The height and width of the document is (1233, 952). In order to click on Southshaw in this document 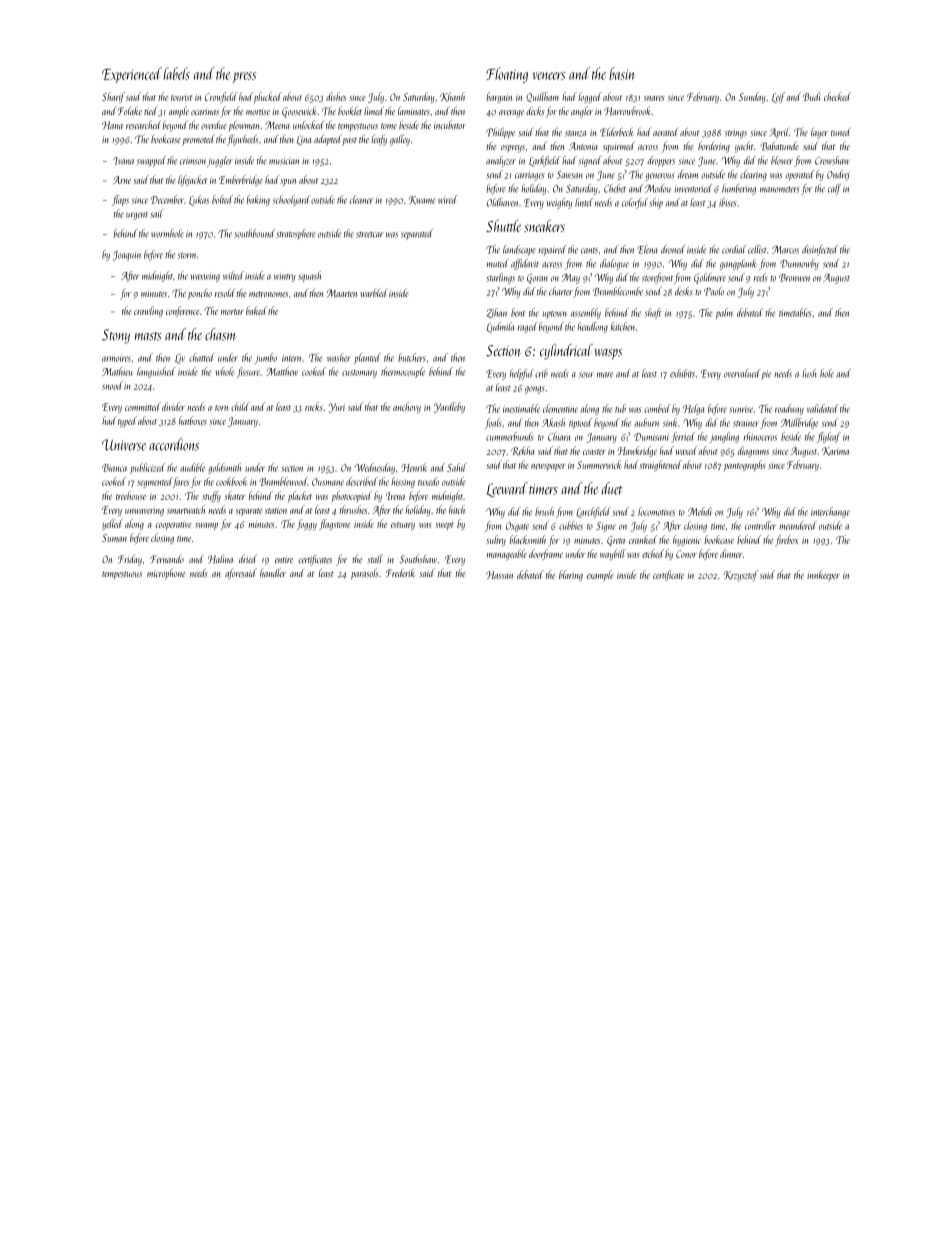, I will do `click(418, 559)`.
